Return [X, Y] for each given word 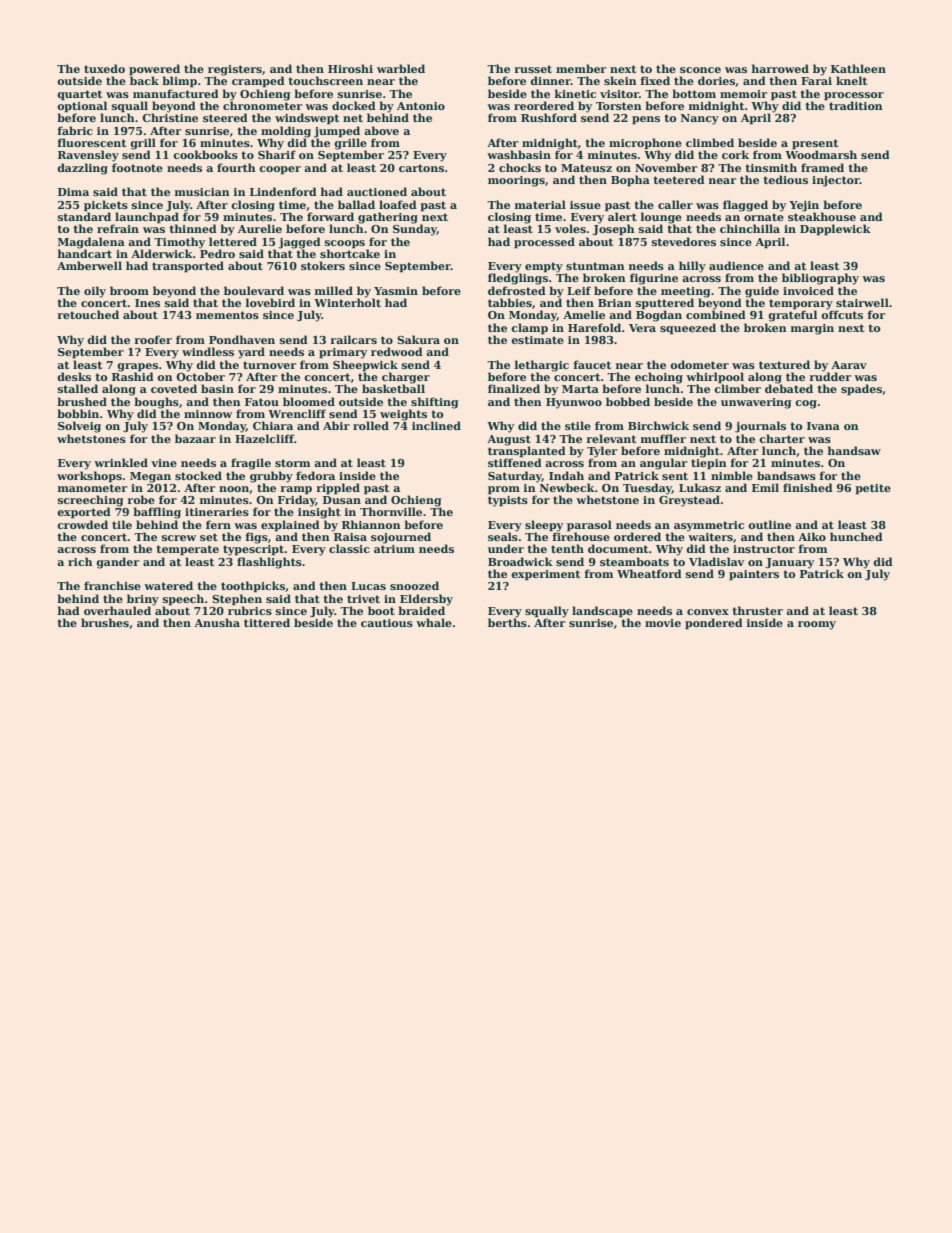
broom [129, 290]
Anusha [217, 622]
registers [235, 70]
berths [507, 622]
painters [754, 575]
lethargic [541, 366]
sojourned [401, 538]
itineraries [217, 512]
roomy [817, 625]
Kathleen [858, 68]
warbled [401, 68]
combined [716, 314]
